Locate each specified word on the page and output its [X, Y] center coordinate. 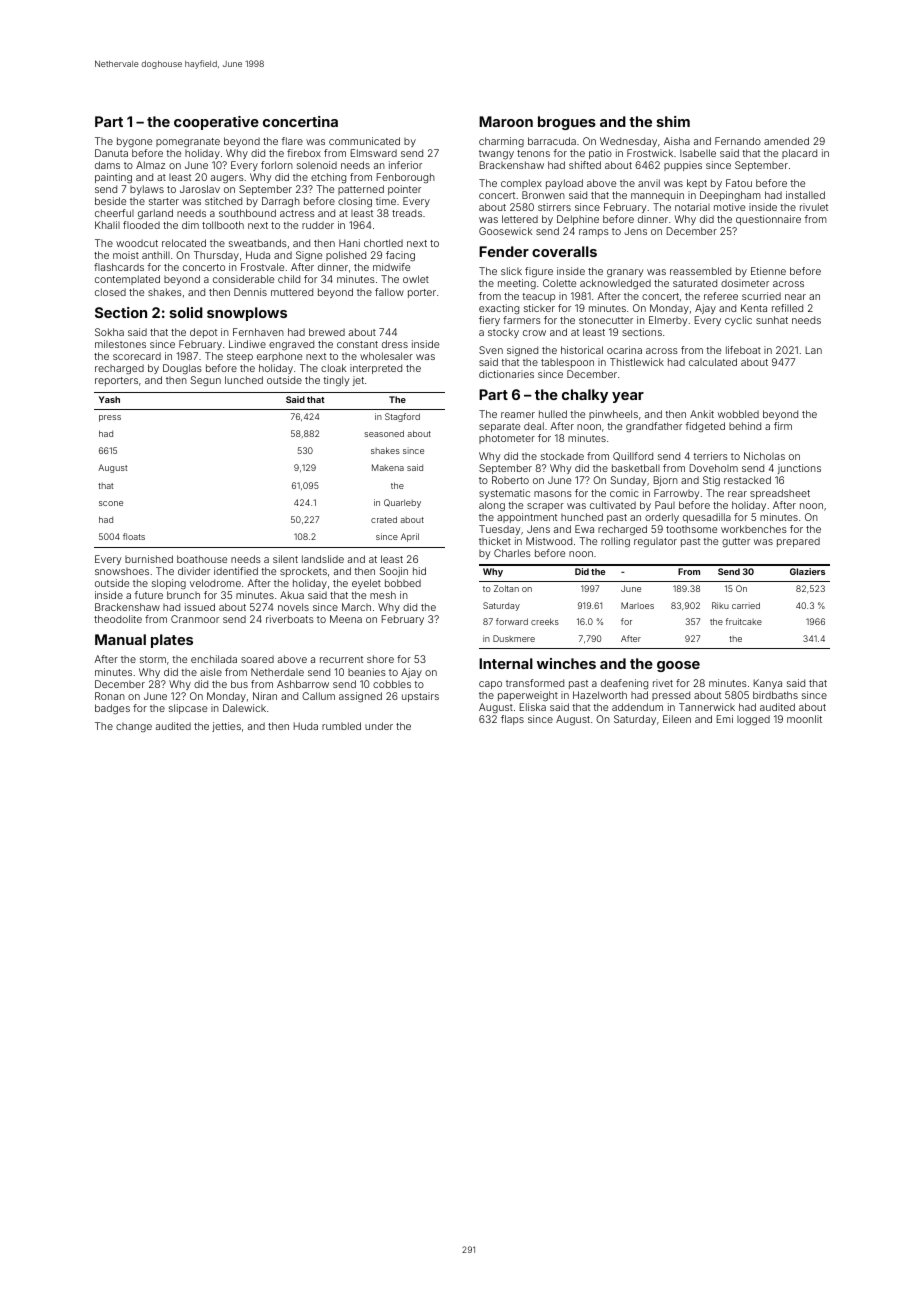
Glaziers [807, 571]
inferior [405, 165]
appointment [527, 518]
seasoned [384, 433]
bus [239, 684]
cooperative [216, 123]
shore [380, 659]
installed [805, 195]
